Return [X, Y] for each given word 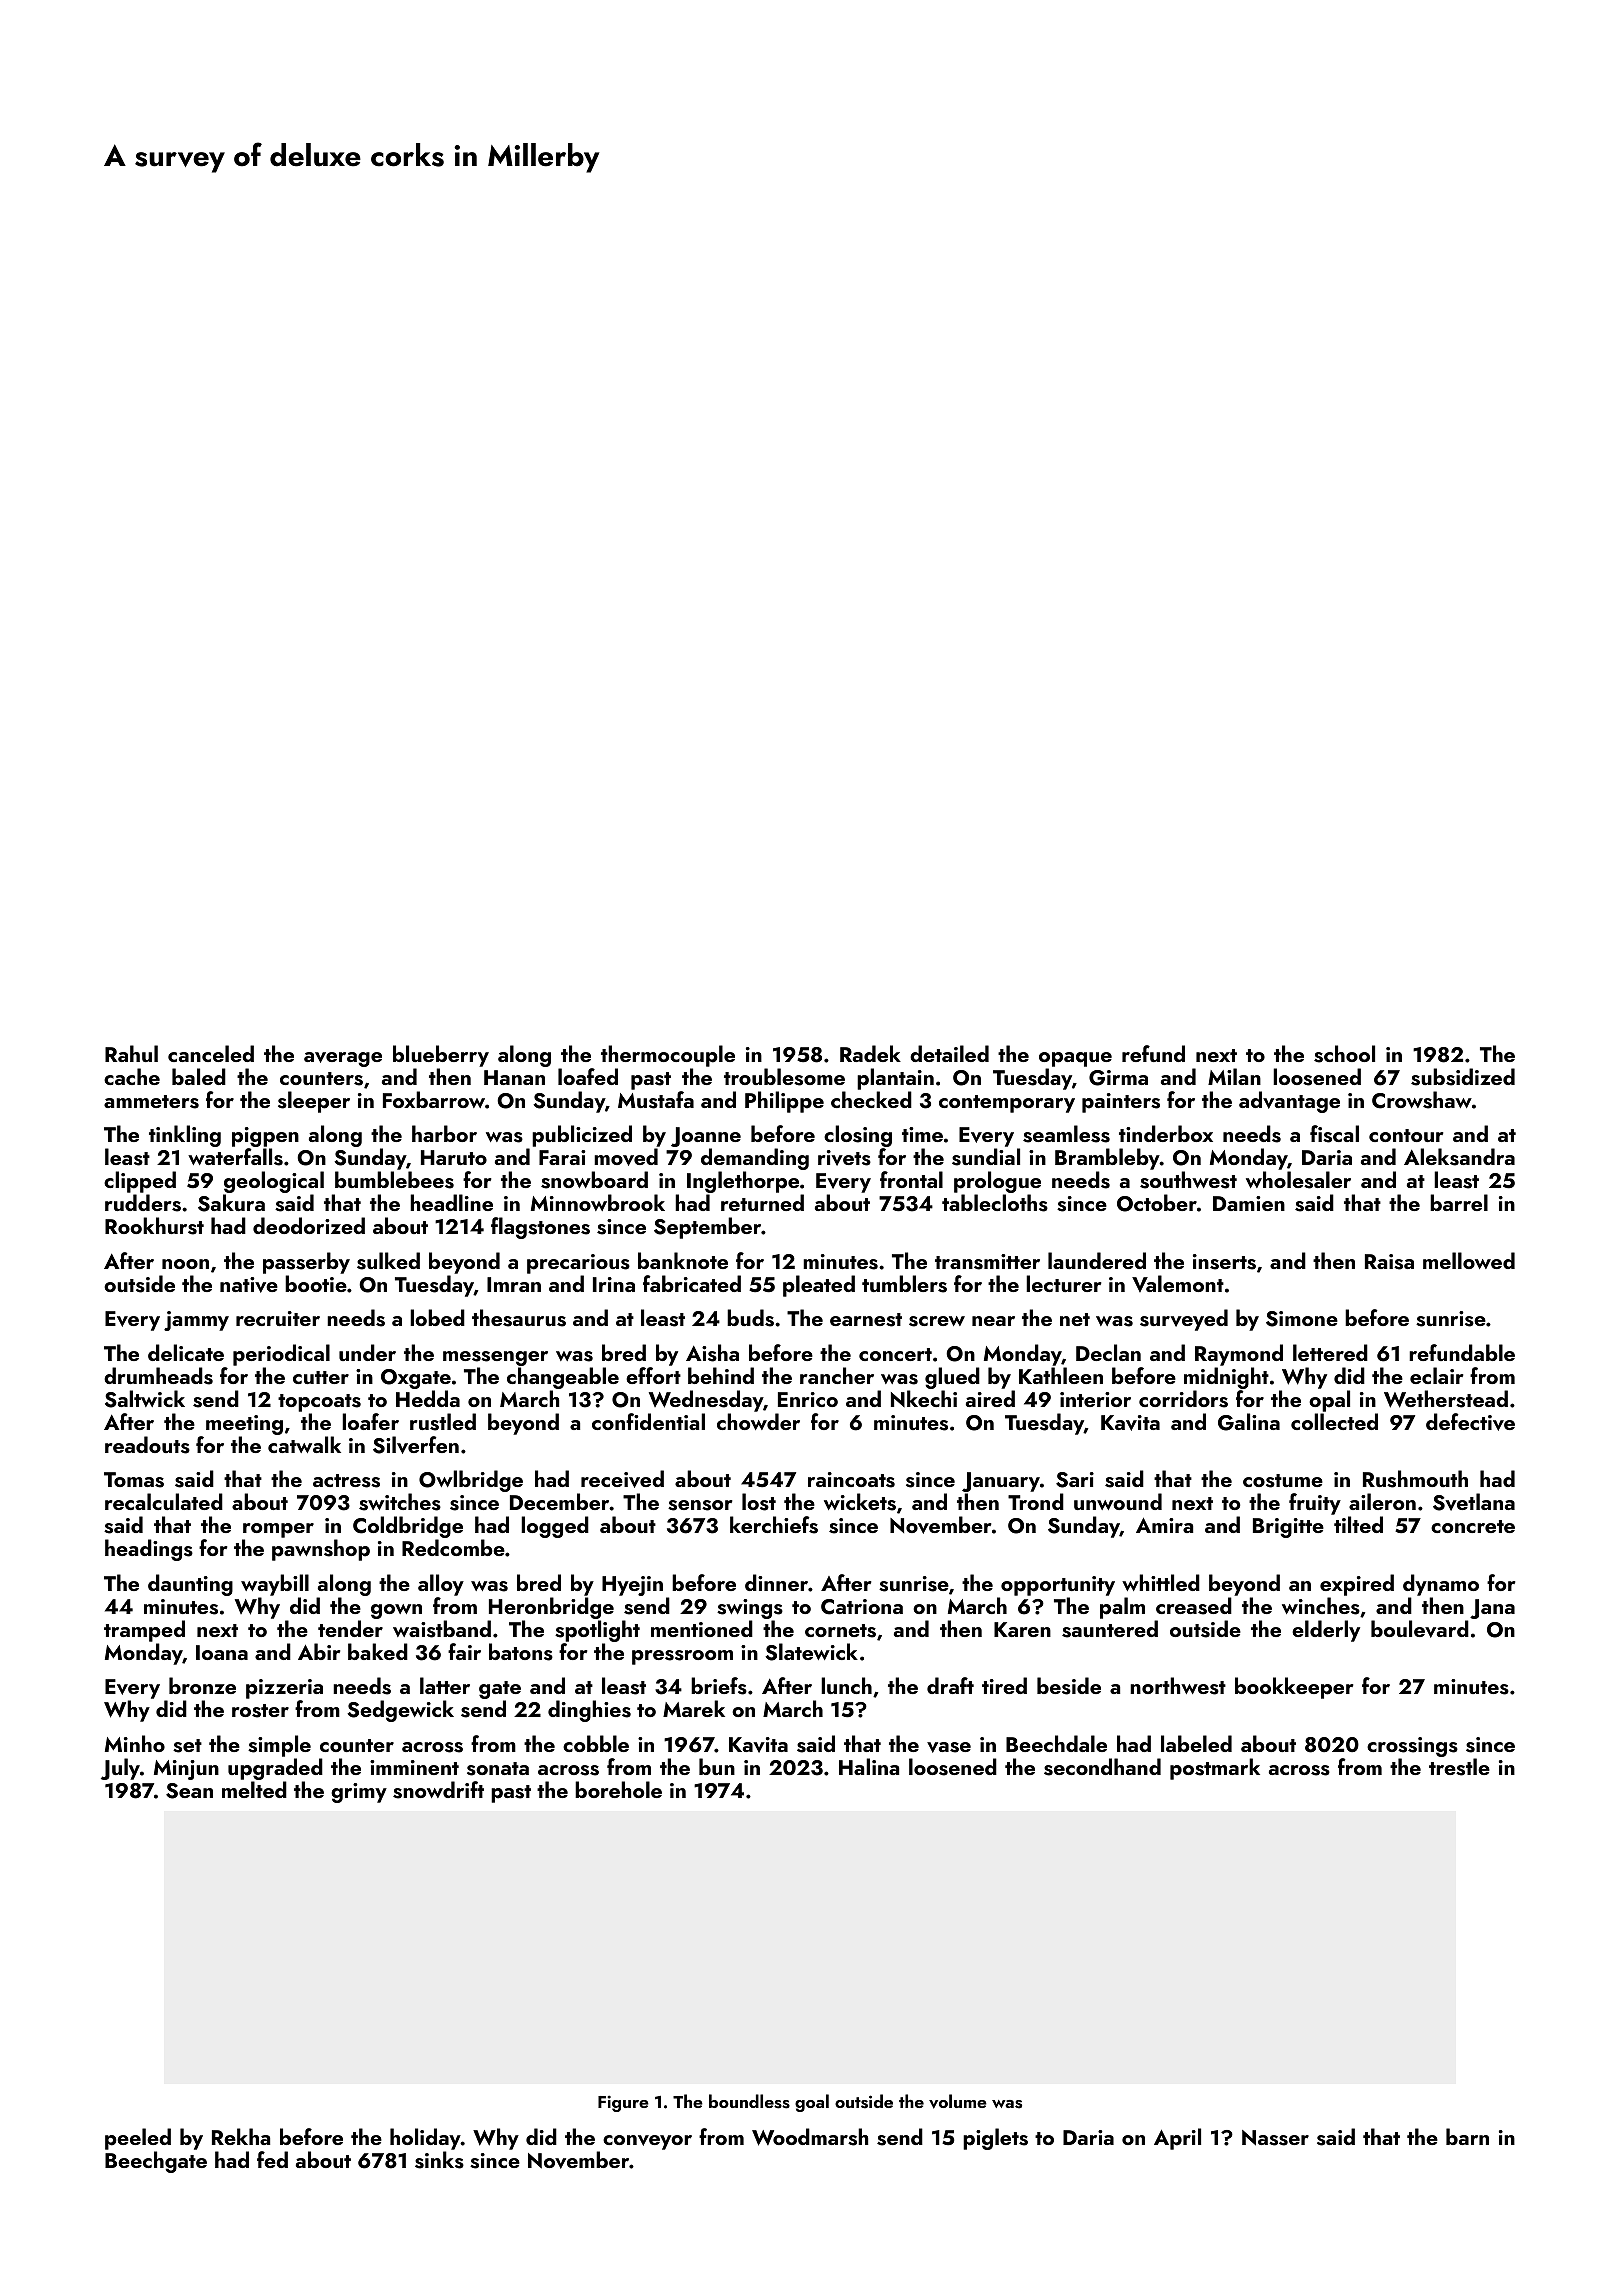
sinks [439, 2160]
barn [1467, 2136]
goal [812, 2103]
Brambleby [1107, 1159]
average [343, 1059]
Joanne [706, 1137]
